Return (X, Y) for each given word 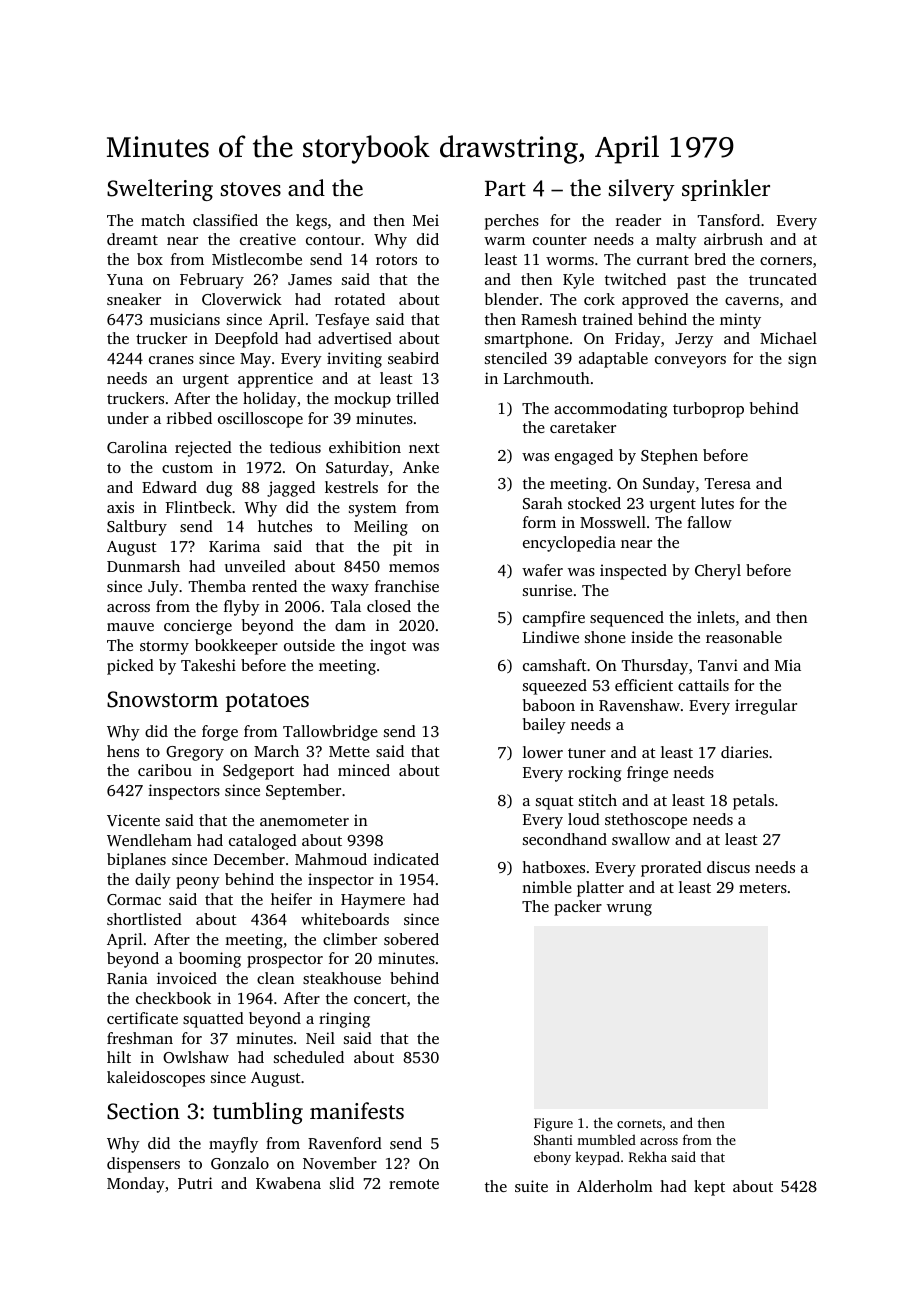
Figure (553, 1124)
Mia (788, 665)
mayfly (233, 1145)
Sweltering (160, 190)
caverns (752, 301)
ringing (344, 1020)
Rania (127, 978)
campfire (554, 619)
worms (570, 261)
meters (763, 888)
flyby (242, 608)
